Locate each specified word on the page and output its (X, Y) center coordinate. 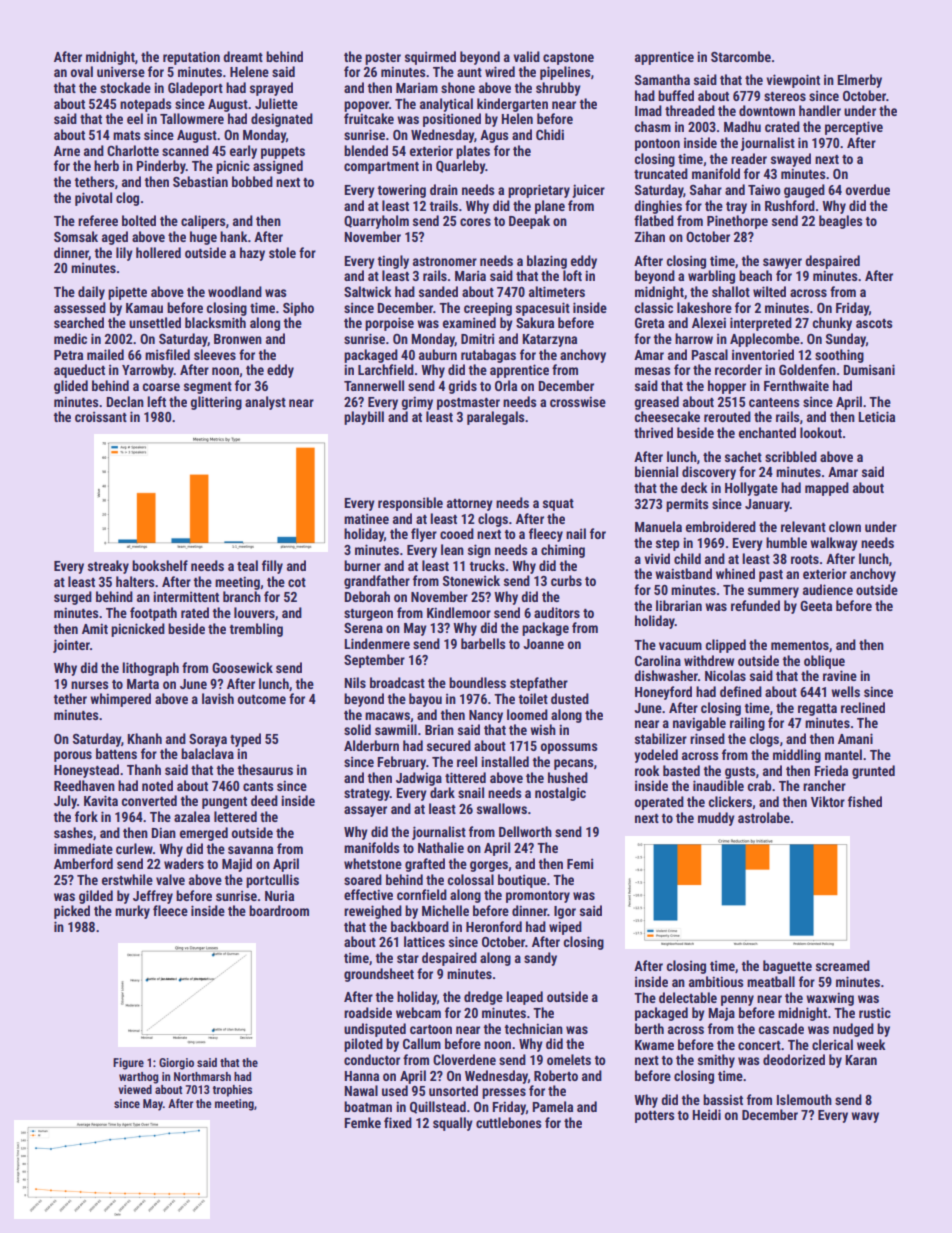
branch (242, 596)
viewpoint (793, 81)
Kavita (101, 800)
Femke (362, 1122)
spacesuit (543, 309)
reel (467, 761)
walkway (834, 544)
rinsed (707, 738)
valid (526, 56)
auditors (557, 612)
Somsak (76, 236)
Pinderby (161, 167)
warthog (139, 1078)
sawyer (782, 263)
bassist (723, 1099)
